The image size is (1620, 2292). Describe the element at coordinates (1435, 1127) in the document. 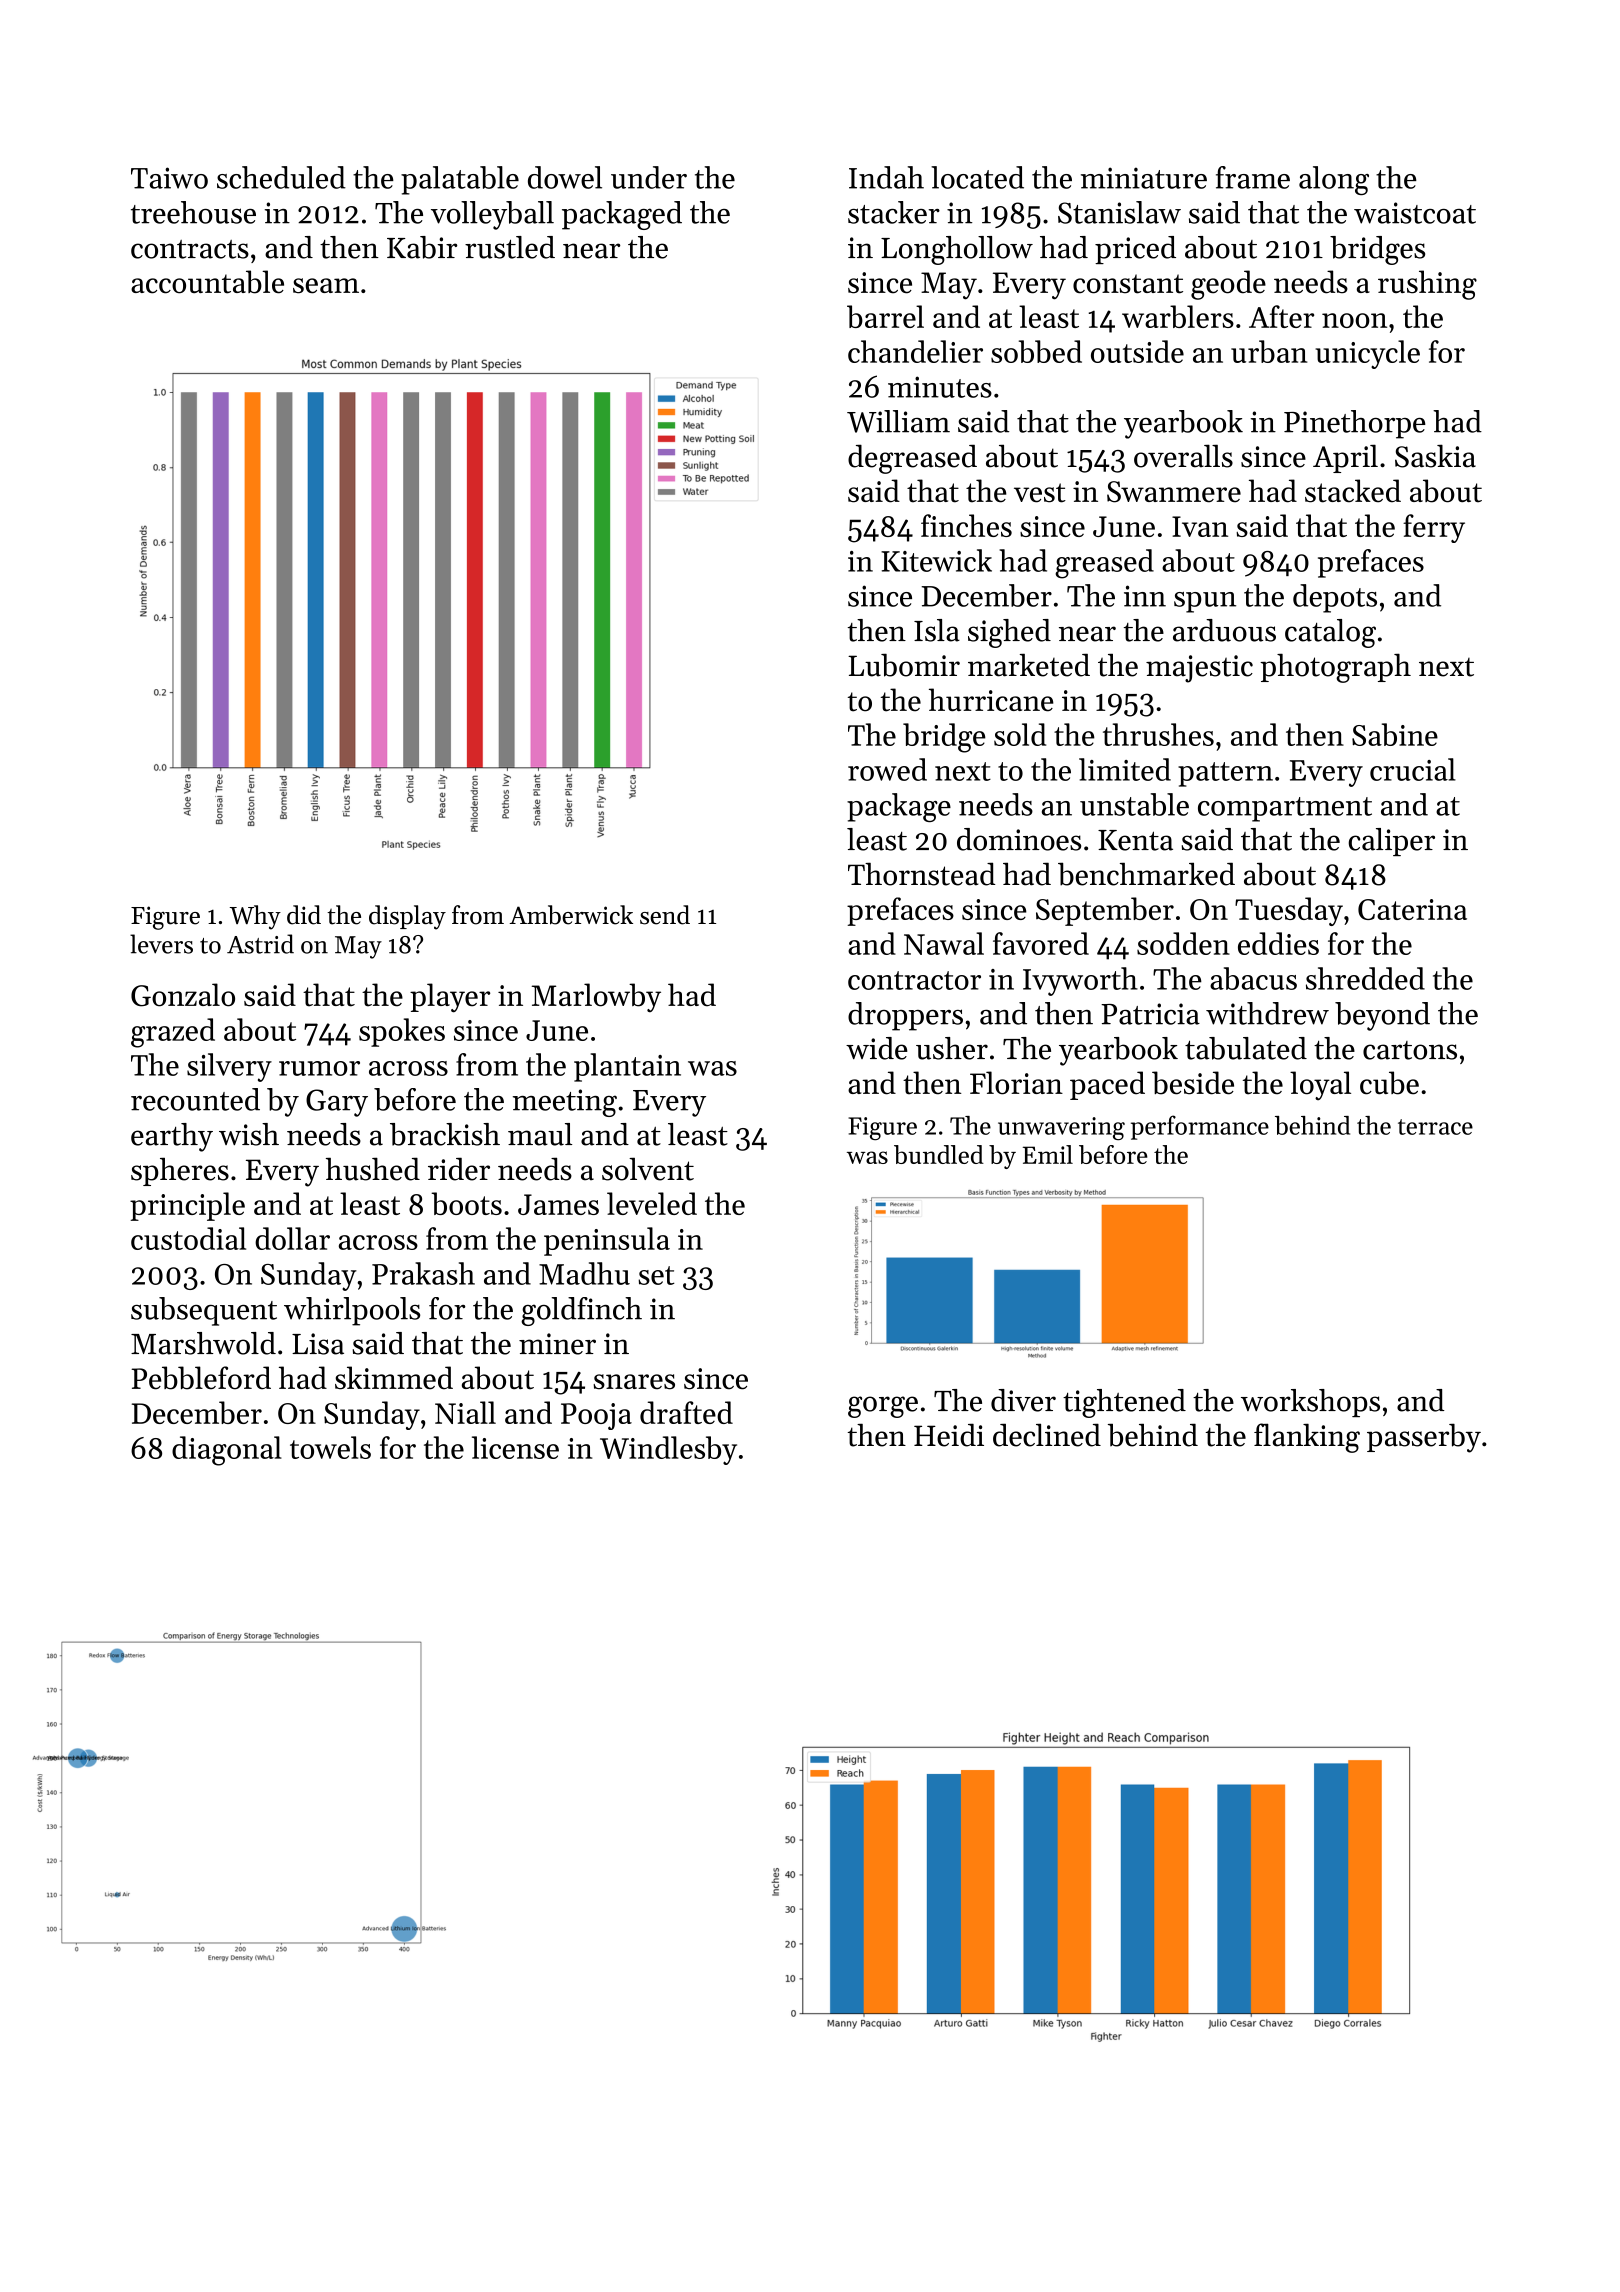

I see `terrace` at that location.
